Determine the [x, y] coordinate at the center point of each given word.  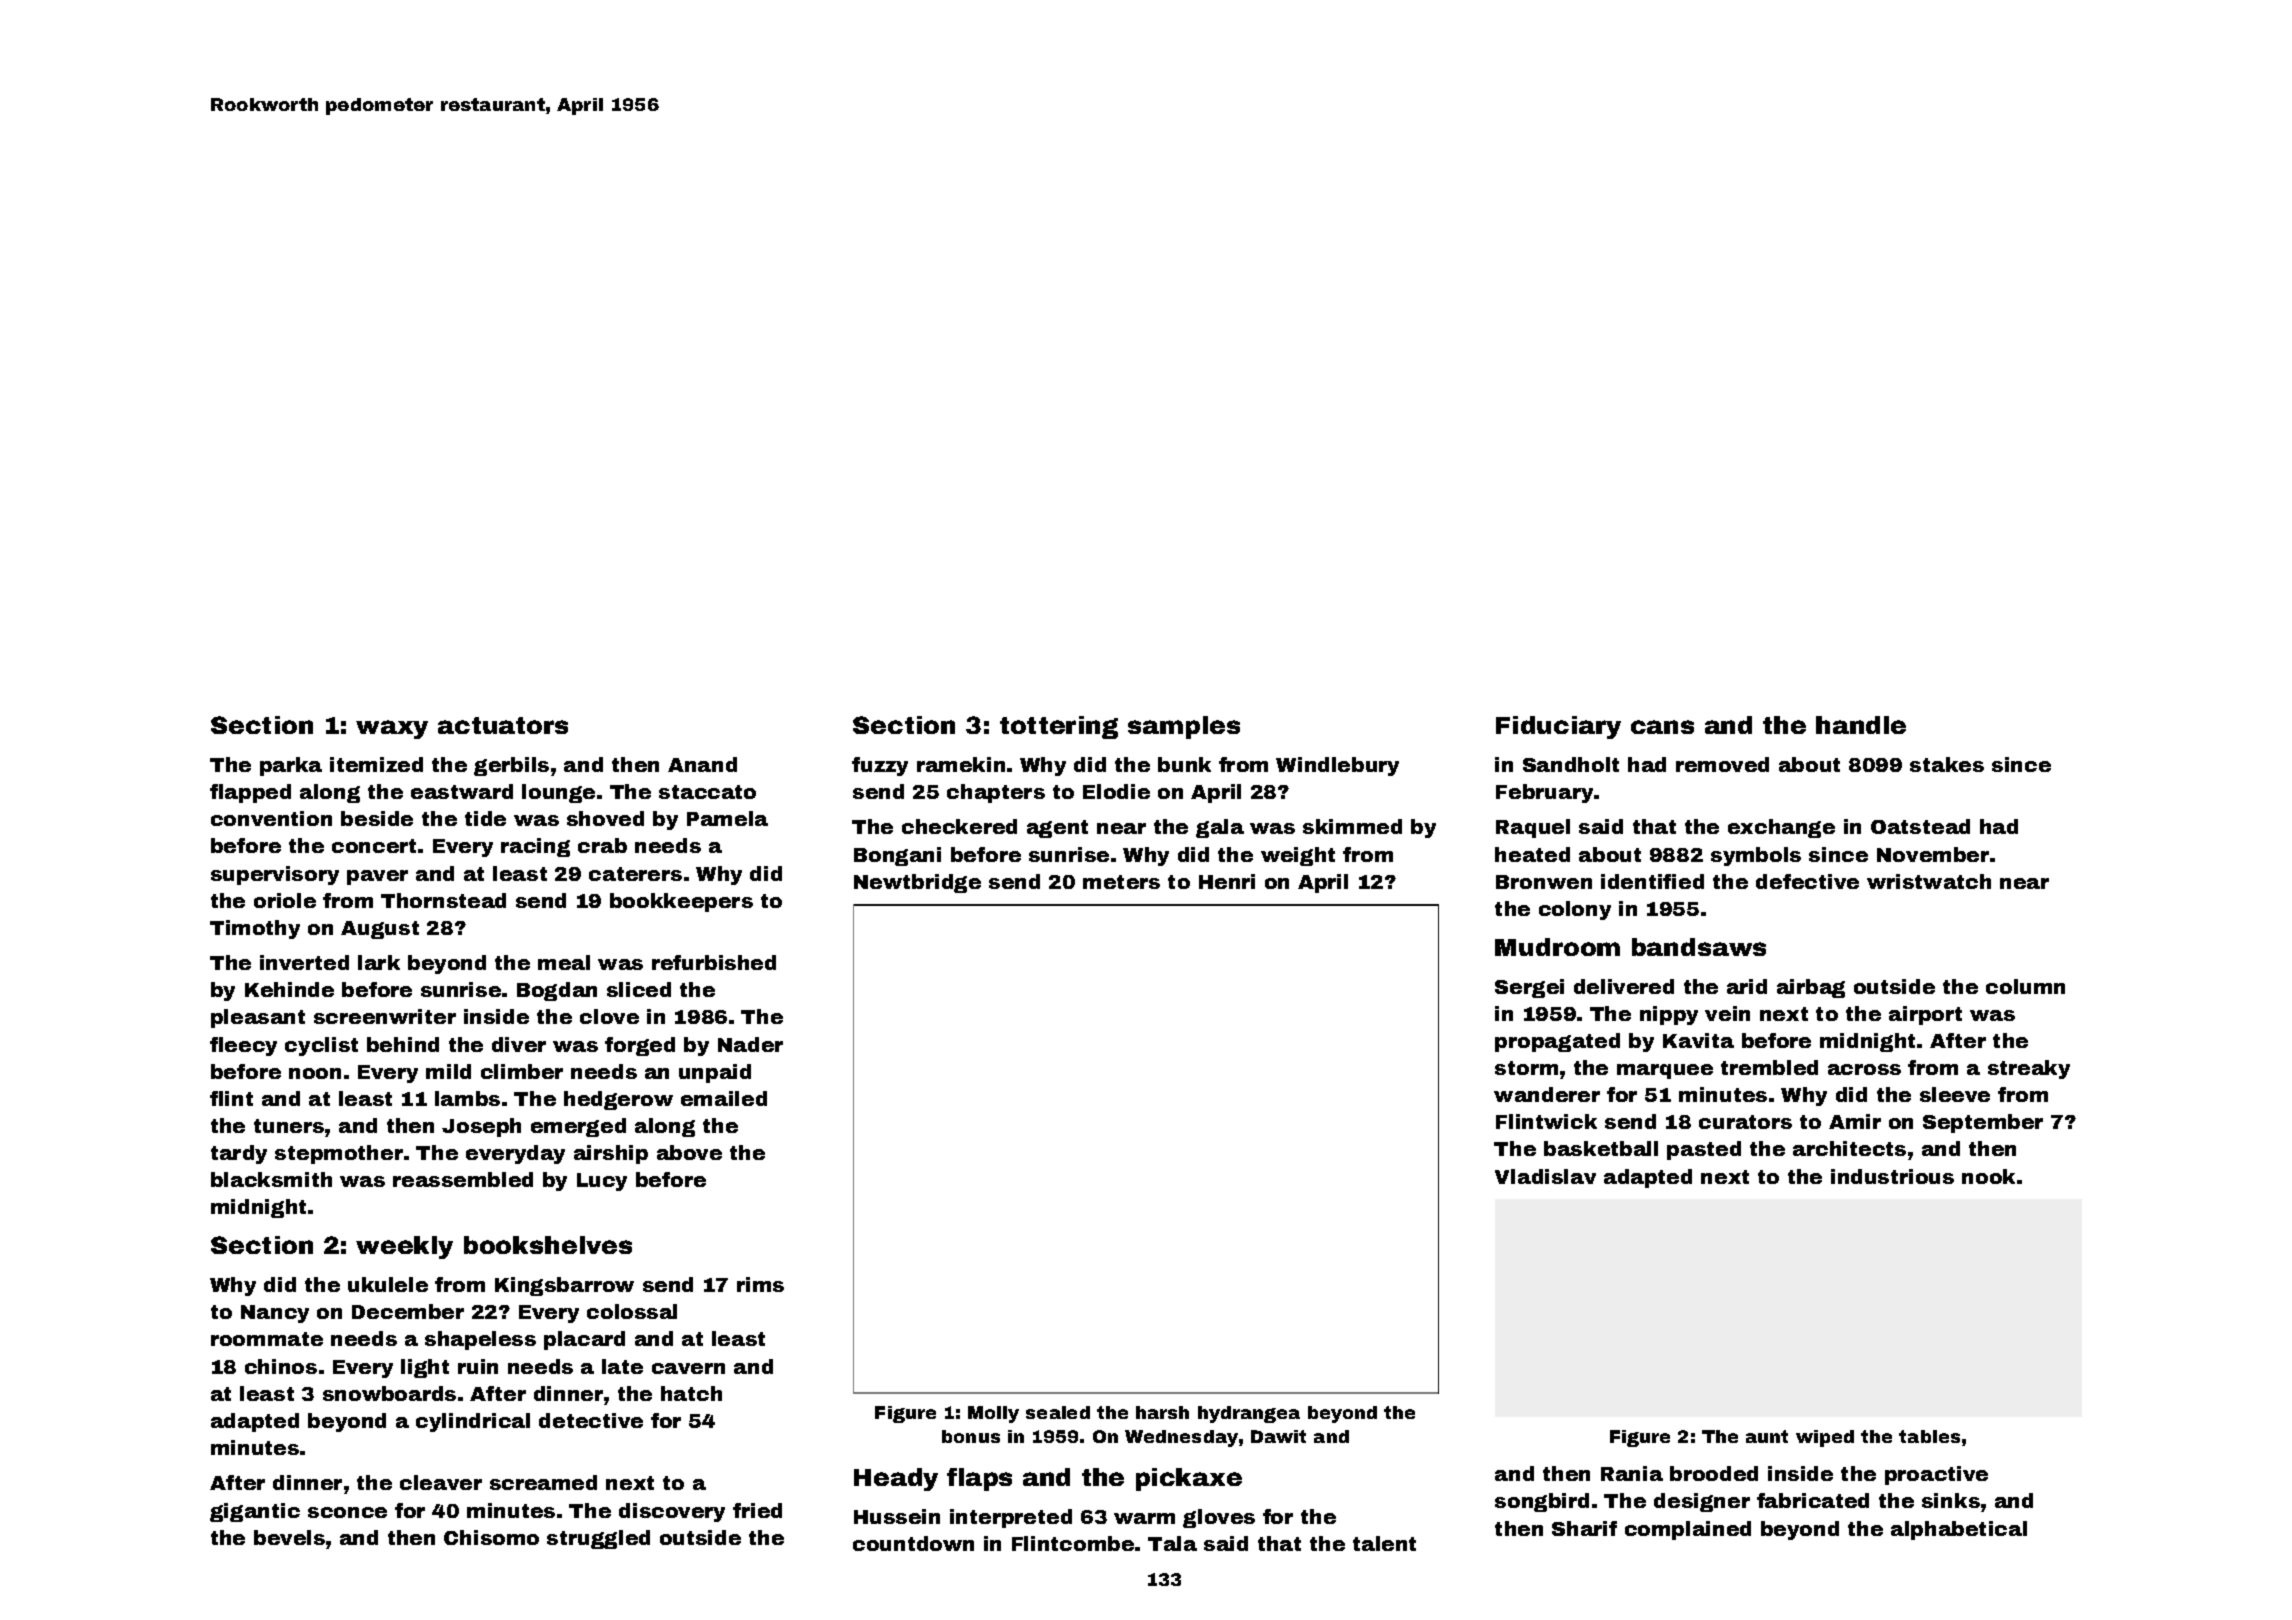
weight [1298, 856]
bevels [289, 1537]
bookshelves [548, 1245]
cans [1662, 727]
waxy [392, 729]
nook [1988, 1176]
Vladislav [1545, 1176]
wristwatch [1929, 881]
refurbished [714, 962]
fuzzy [880, 766]
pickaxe [1189, 1479]
